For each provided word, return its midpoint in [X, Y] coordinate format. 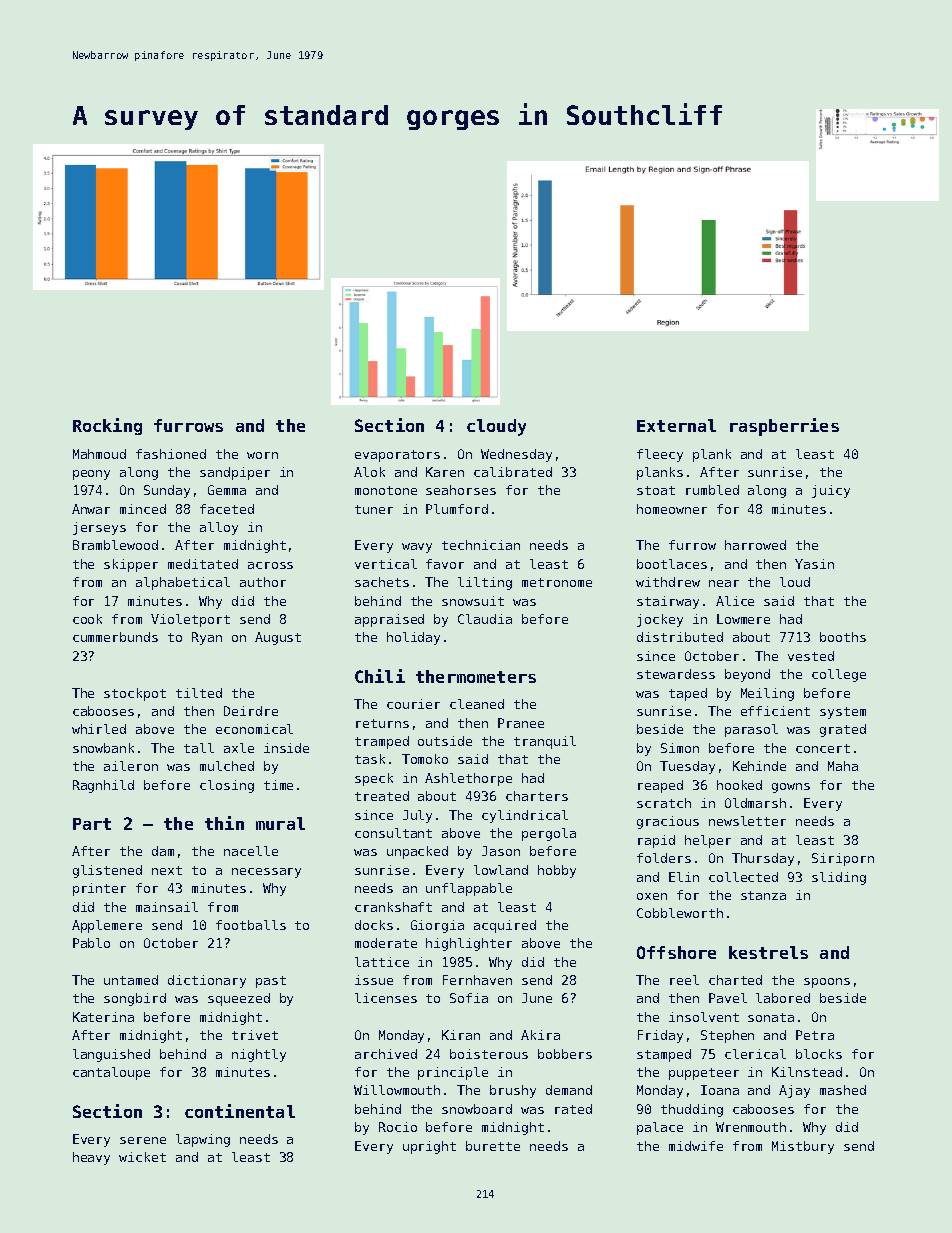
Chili [380, 676]
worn [262, 455]
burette [493, 1146]
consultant [393, 833]
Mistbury [803, 1147]
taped [688, 694]
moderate [386, 943]
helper [708, 841]
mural [280, 823]
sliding [839, 878]
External [676, 425]
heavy [91, 1158]
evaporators [397, 456]
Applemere [107, 926]
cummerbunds [115, 637]
